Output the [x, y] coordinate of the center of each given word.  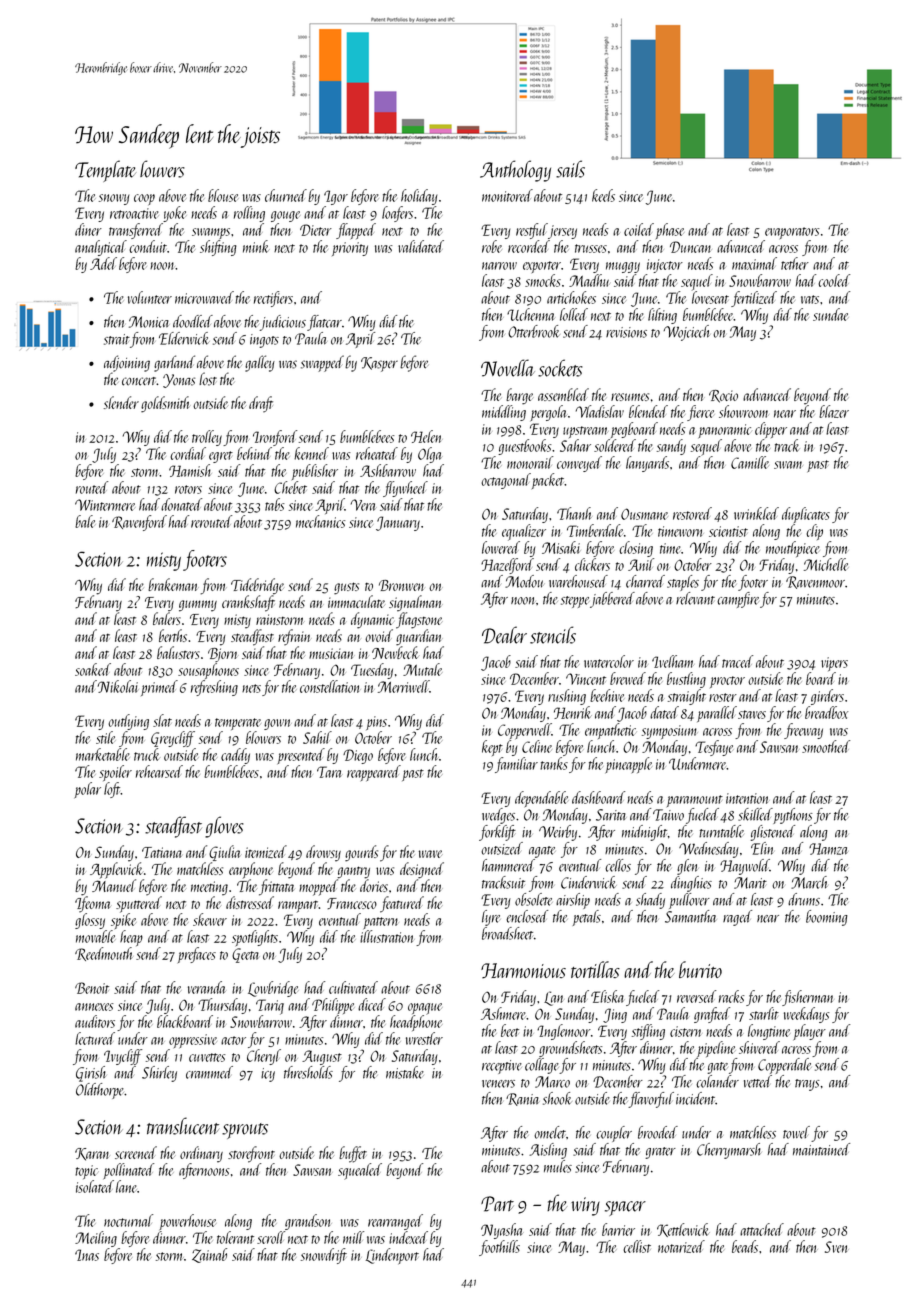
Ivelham [673, 661]
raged [737, 918]
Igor [336, 197]
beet [510, 1030]
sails [570, 169]
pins [376, 723]
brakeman [173, 584]
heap [131, 938]
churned [286, 195]
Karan [92, 1154]
